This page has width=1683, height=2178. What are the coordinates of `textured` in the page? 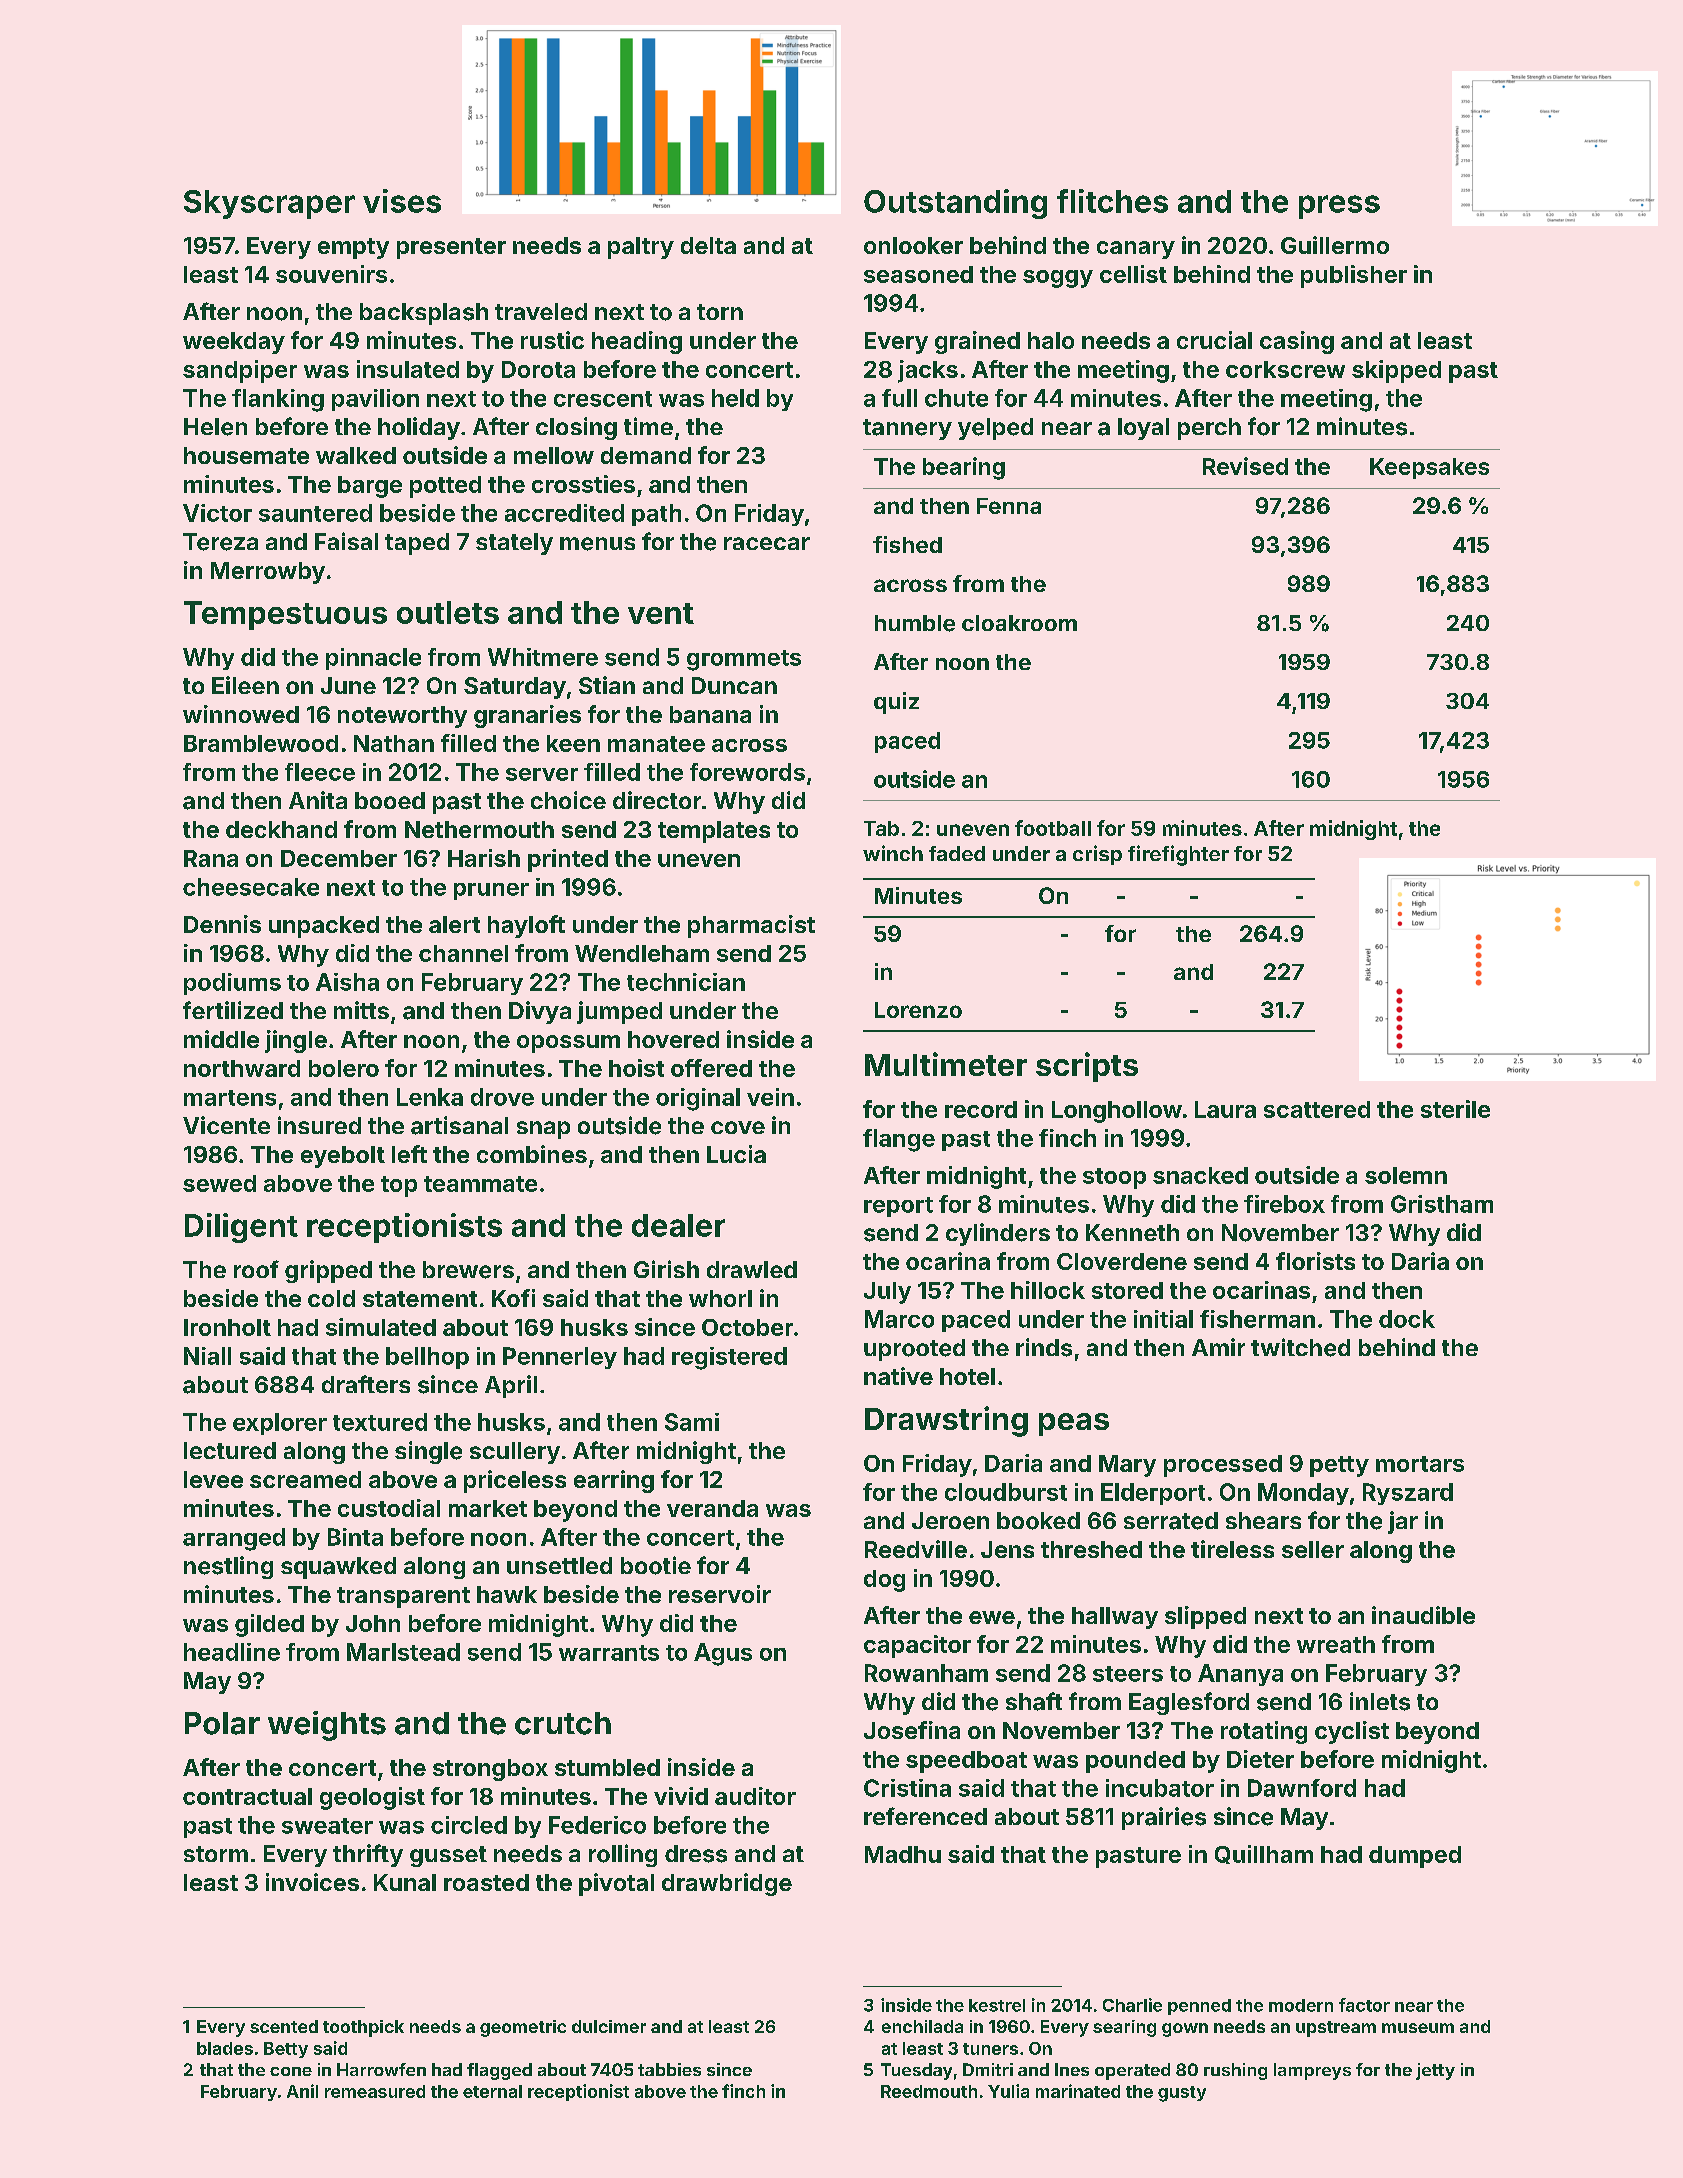 It's located at (380, 1422).
